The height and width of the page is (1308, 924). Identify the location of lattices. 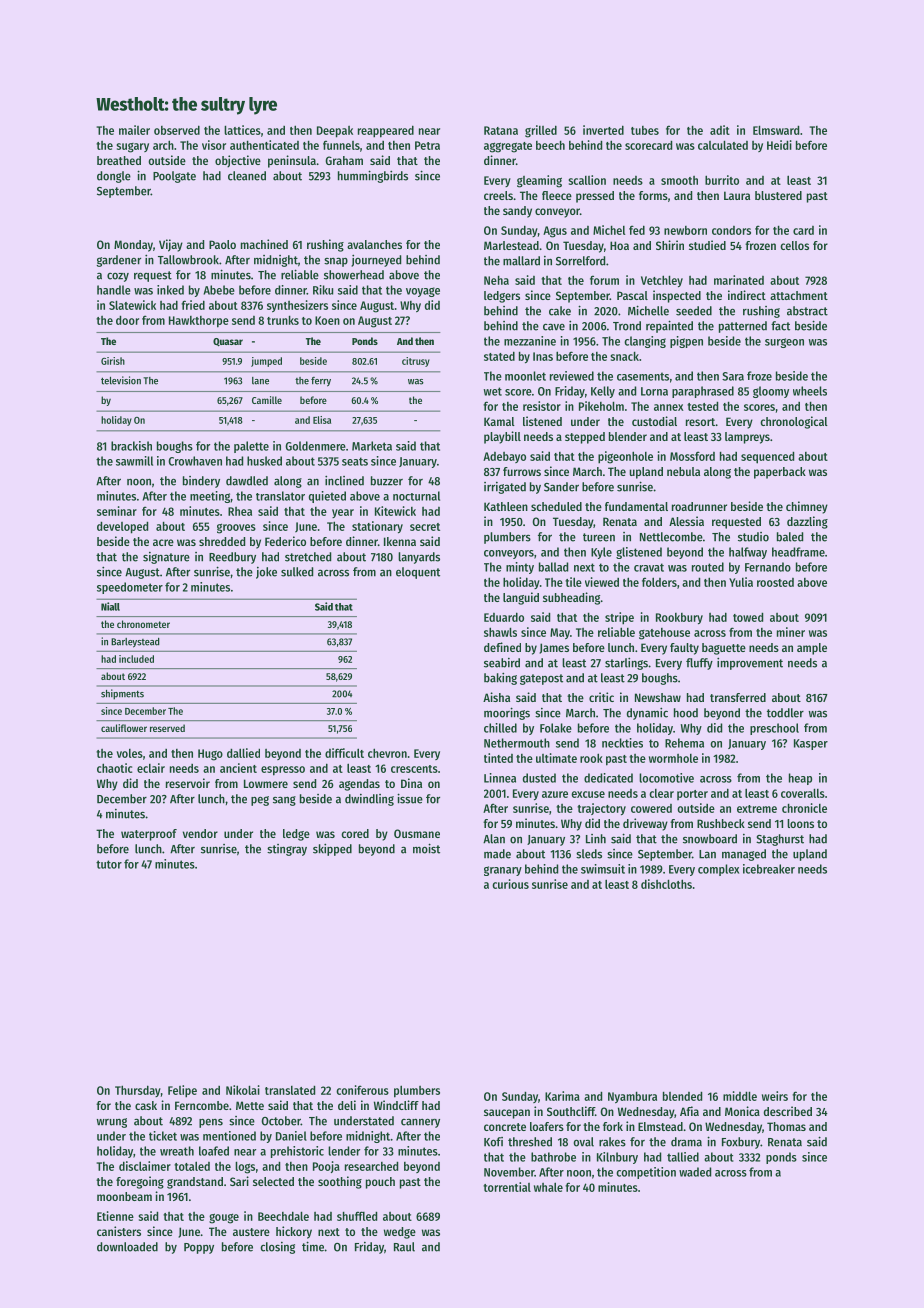
(242, 130).
